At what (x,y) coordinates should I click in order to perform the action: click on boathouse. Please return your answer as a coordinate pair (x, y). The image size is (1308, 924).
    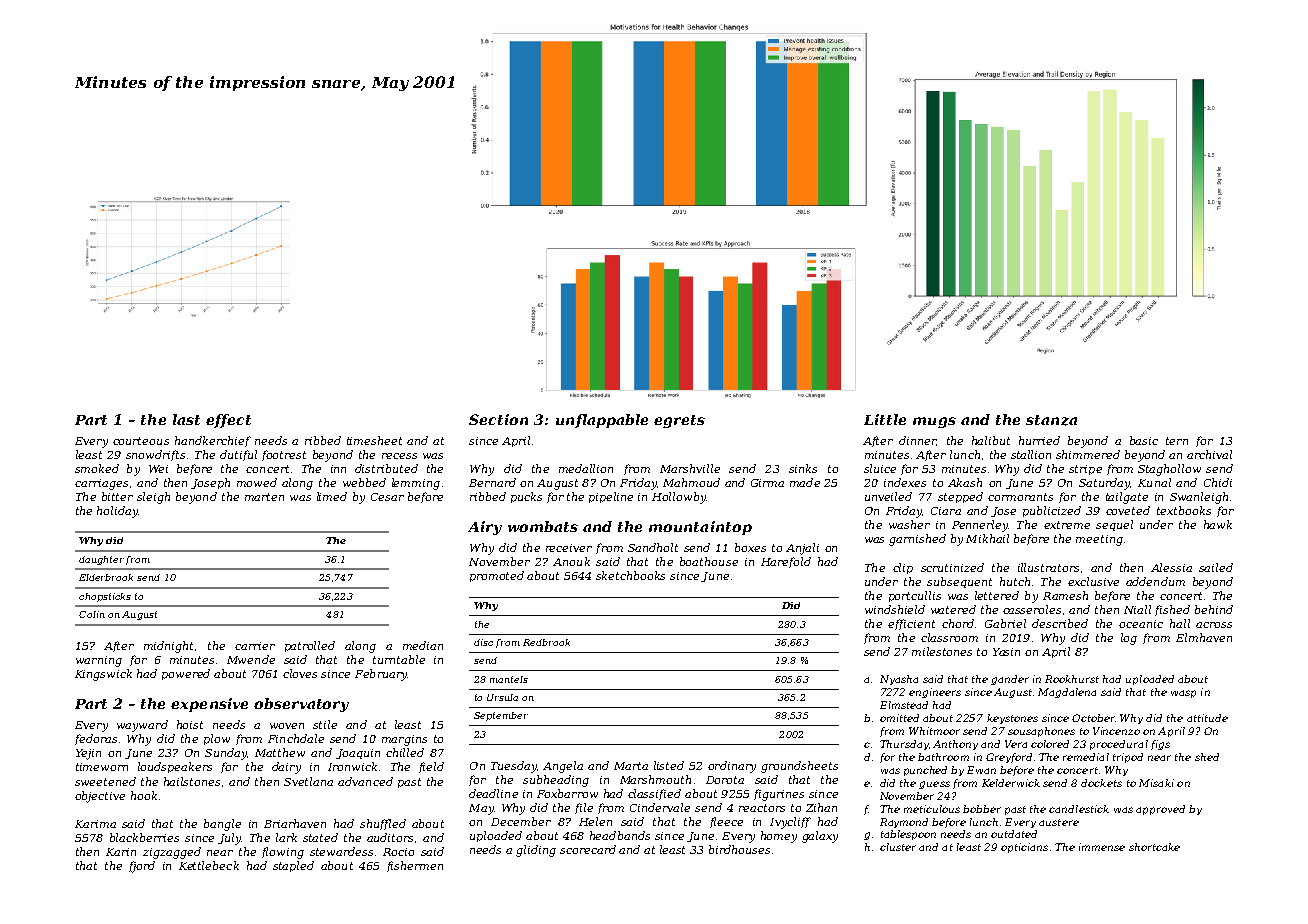
    Looking at the image, I should click on (709, 561).
